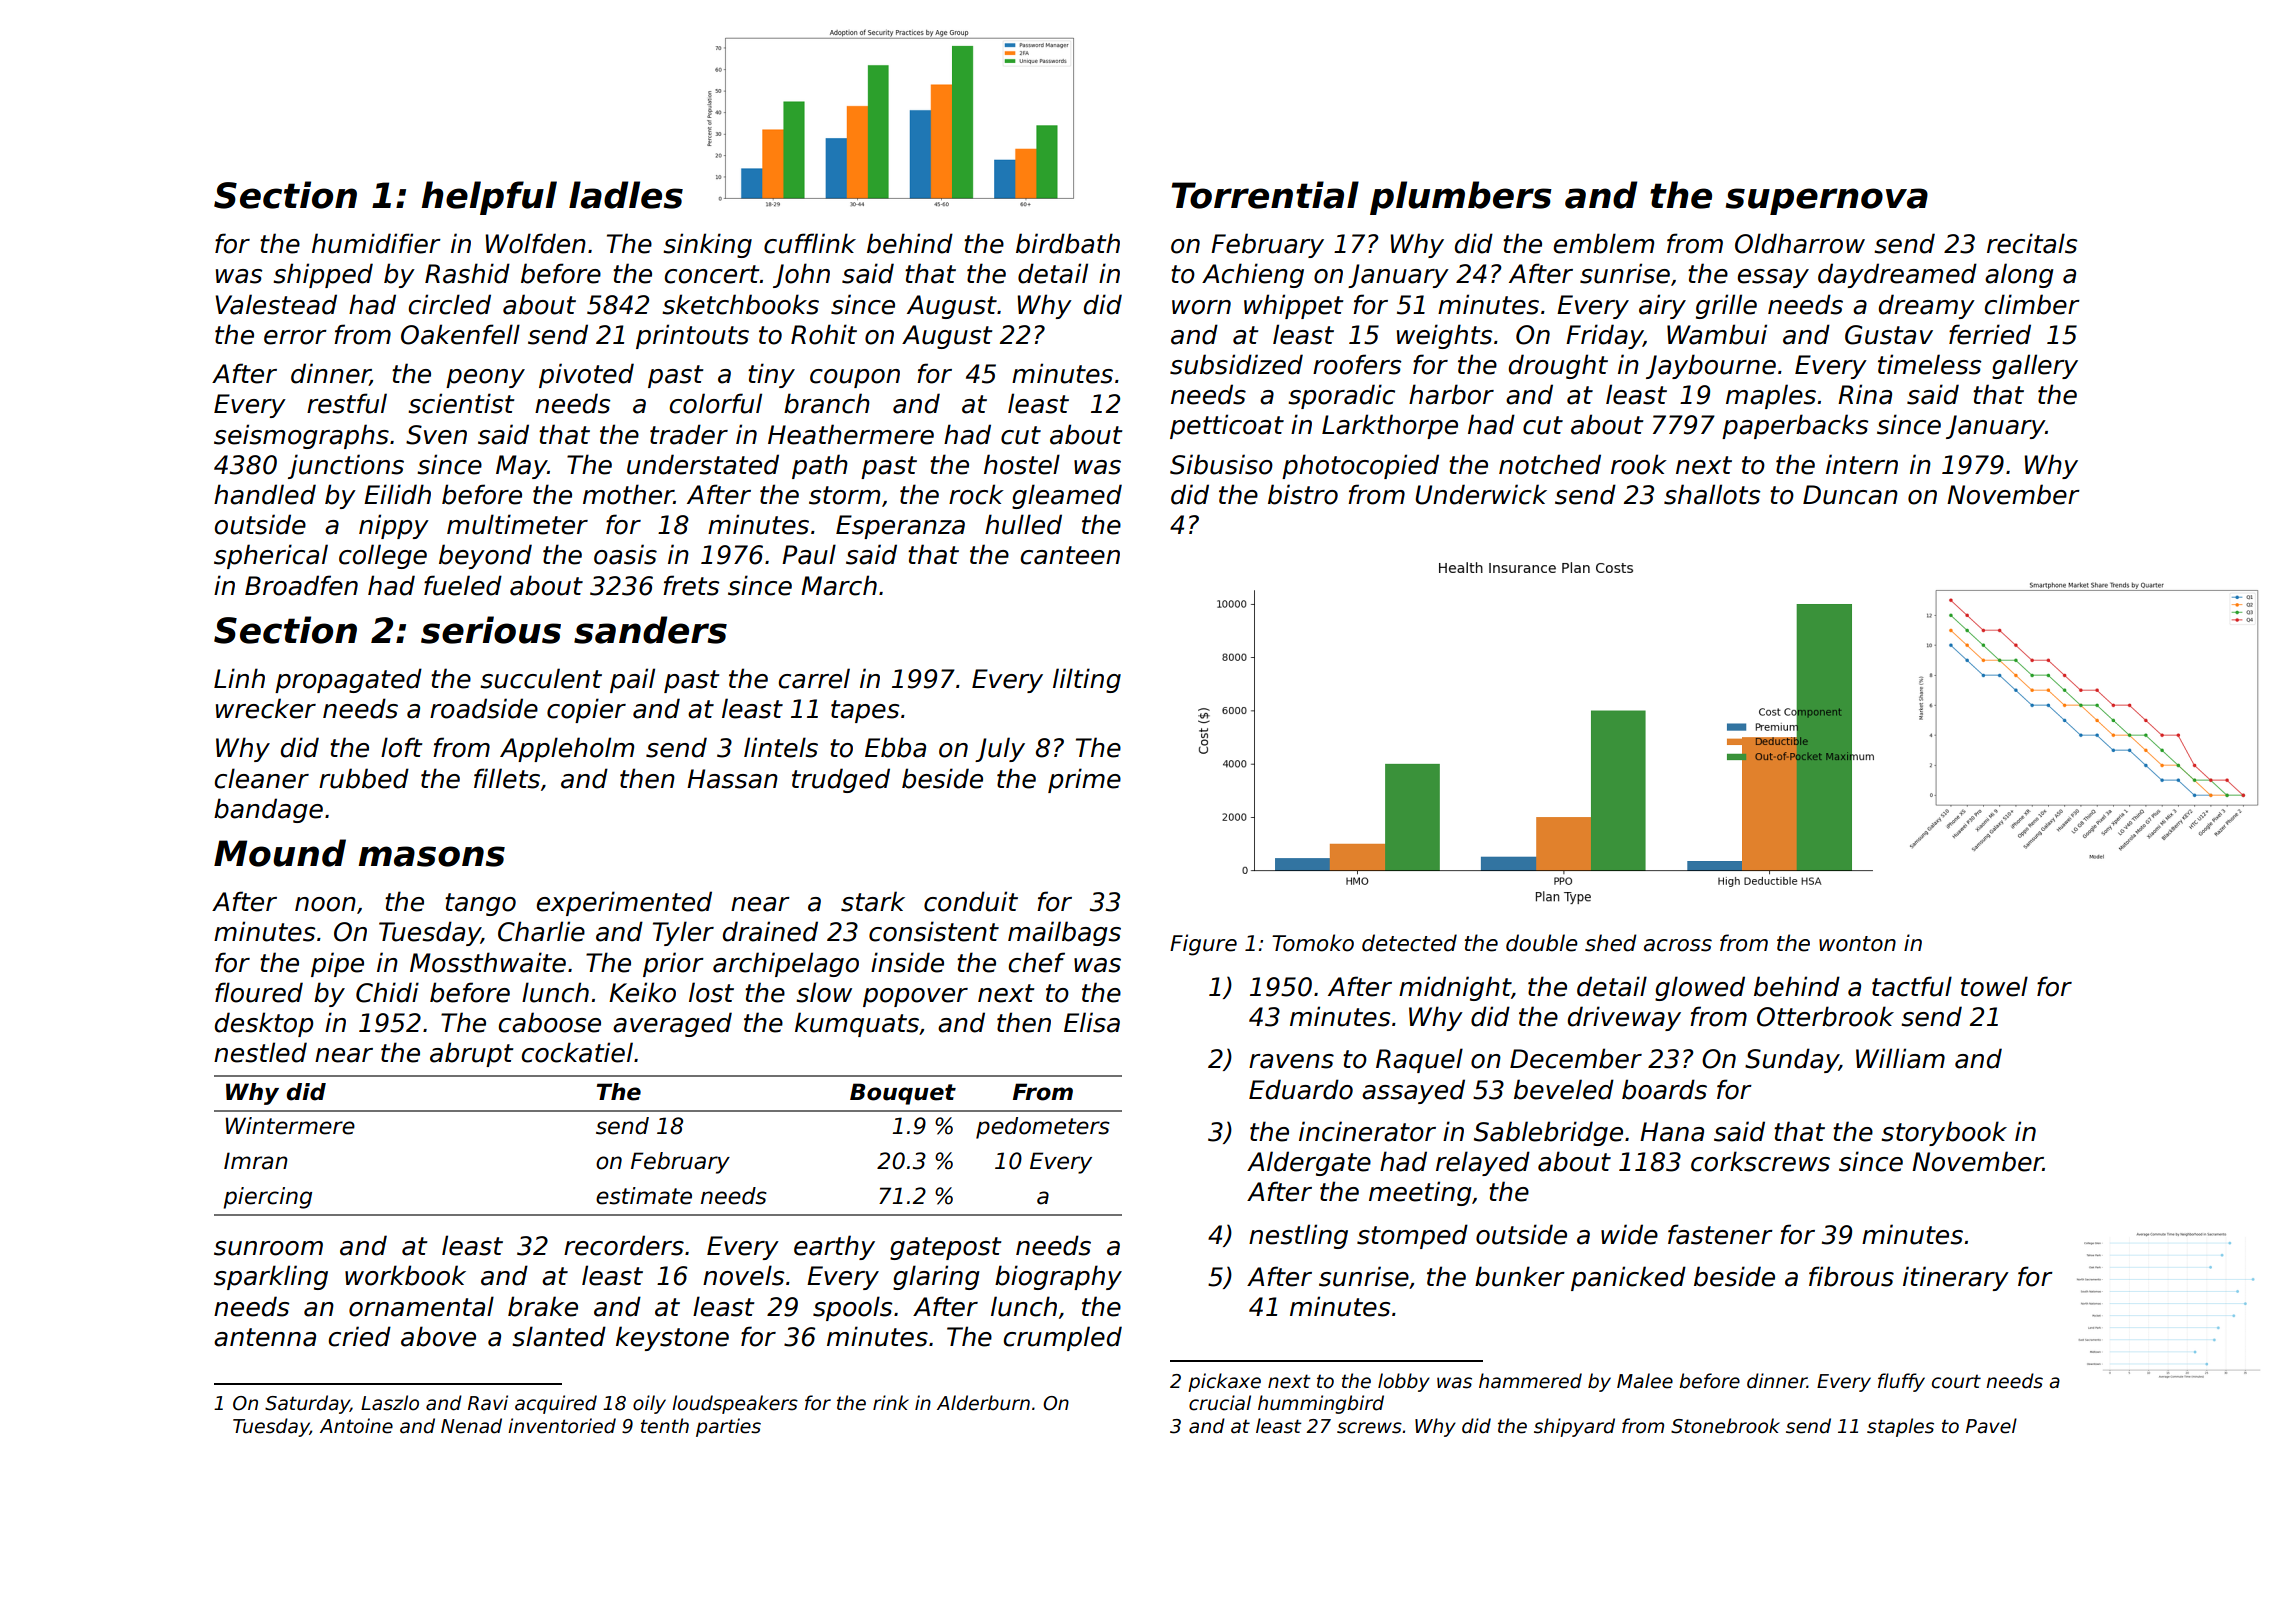 The width and height of the image is (2292, 1620). Describe the element at coordinates (438, 1336) in the image. I see `above` at that location.
